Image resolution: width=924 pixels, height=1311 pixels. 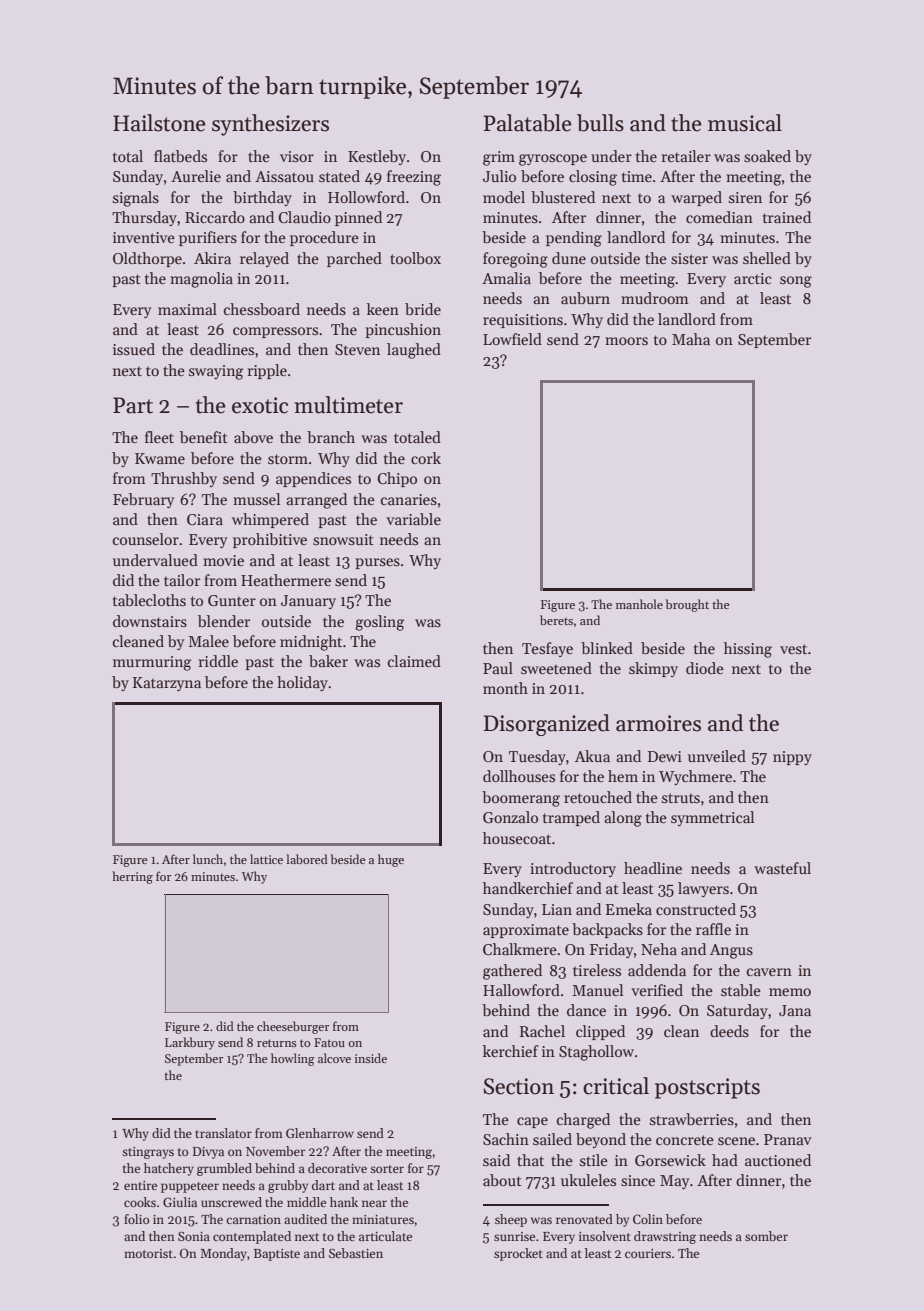 I want to click on gathered, so click(x=512, y=972).
